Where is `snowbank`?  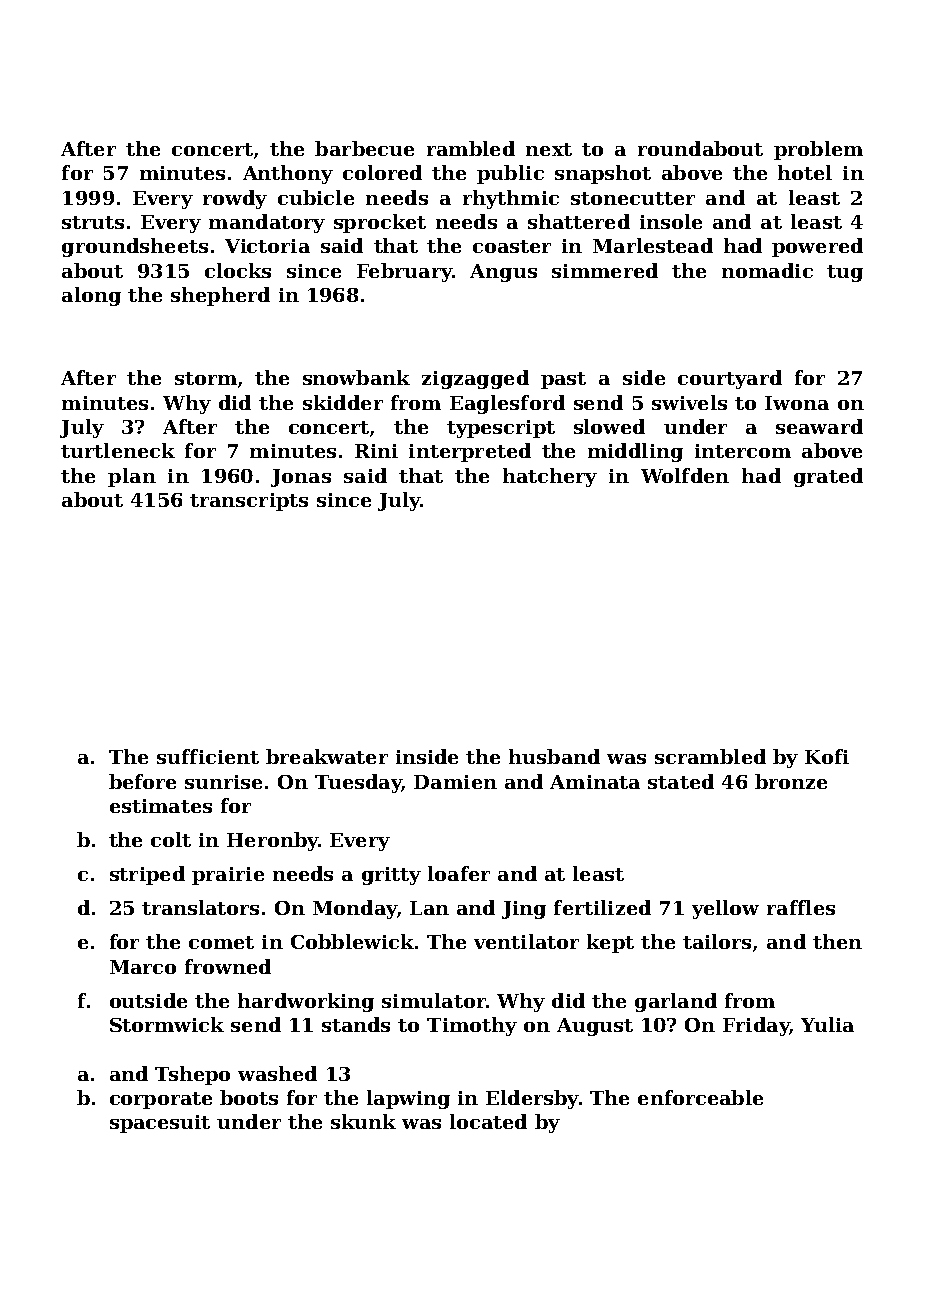
snowbank is located at coordinates (356, 377).
